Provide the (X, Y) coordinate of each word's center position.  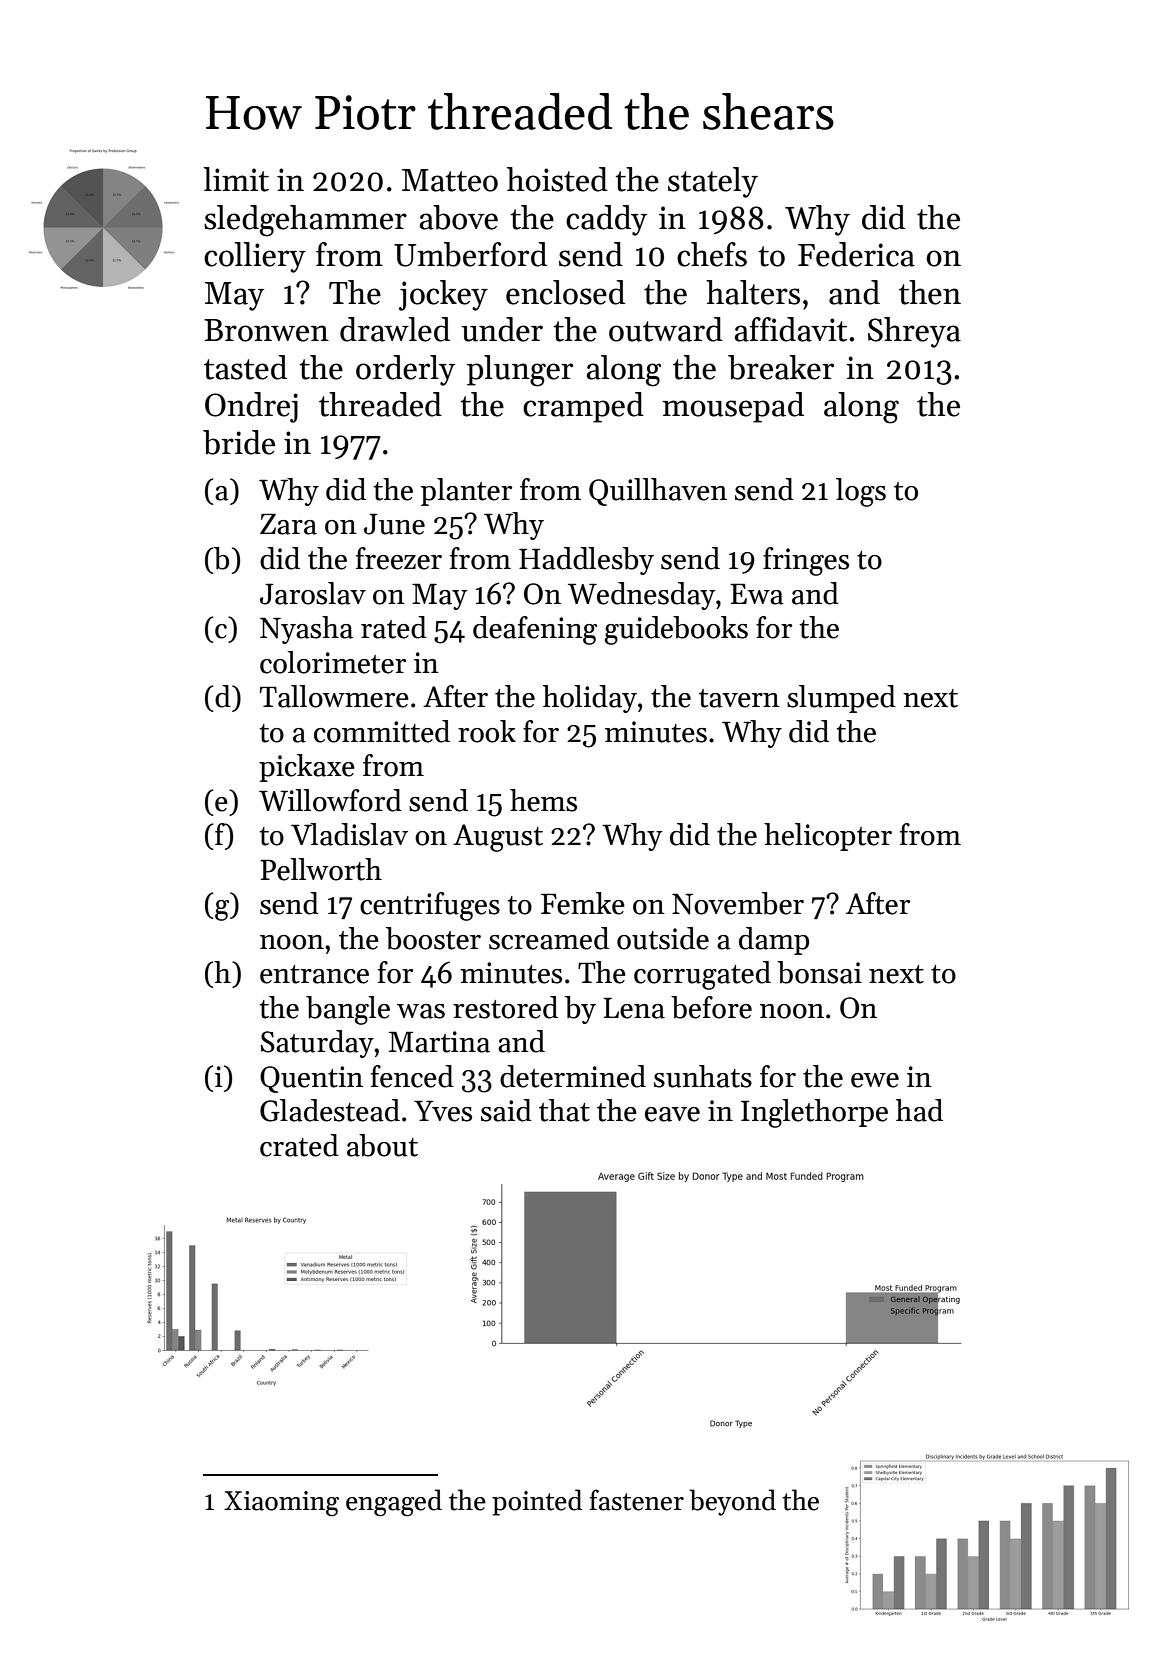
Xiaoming (281, 1503)
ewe (875, 1080)
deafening (535, 630)
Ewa (757, 594)
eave (672, 1114)
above (458, 217)
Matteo (450, 180)
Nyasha (306, 630)
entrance (314, 974)
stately (713, 182)
